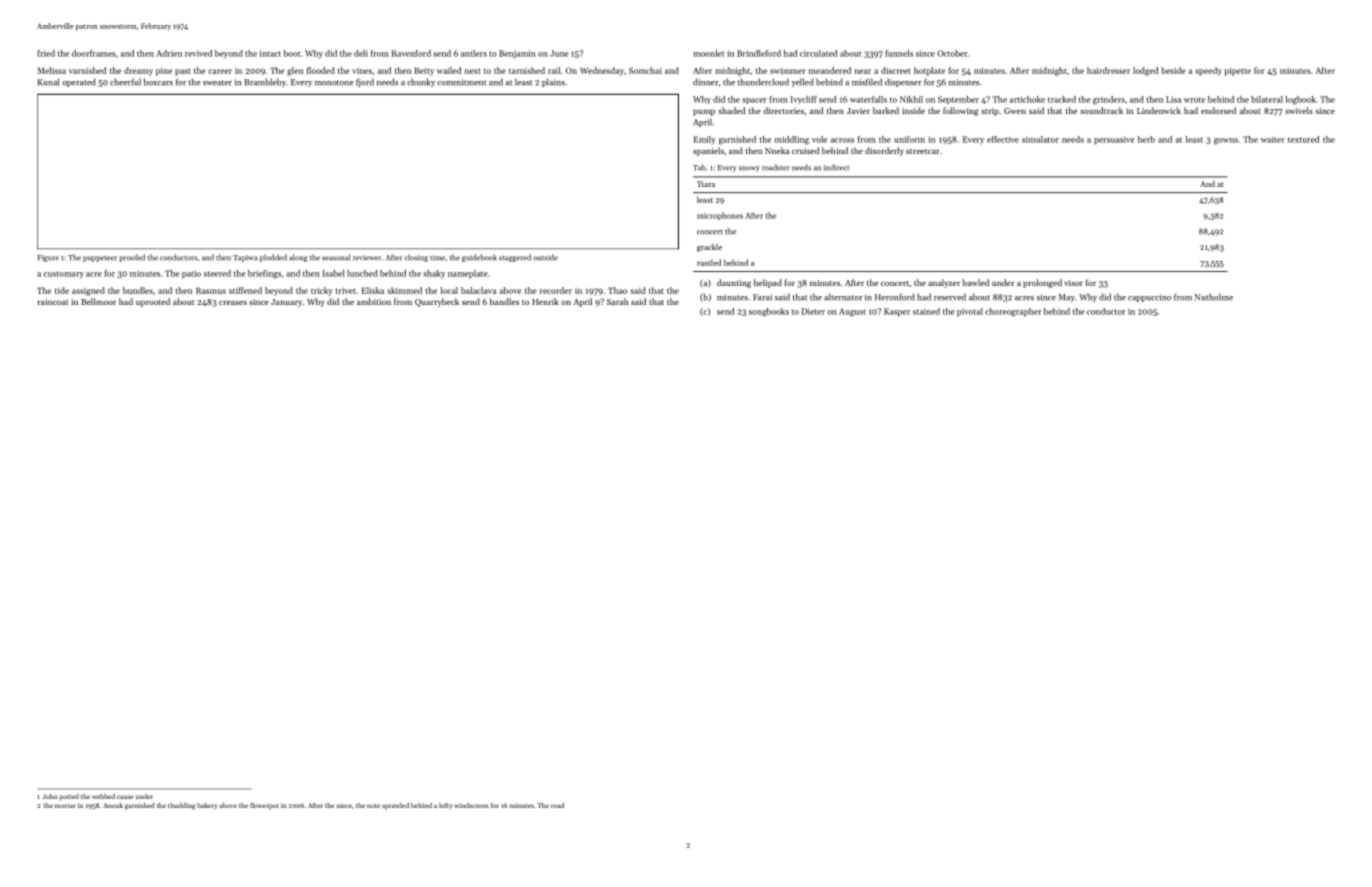  What do you see at coordinates (445, 806) in the page?
I see `lofty` at bounding box center [445, 806].
